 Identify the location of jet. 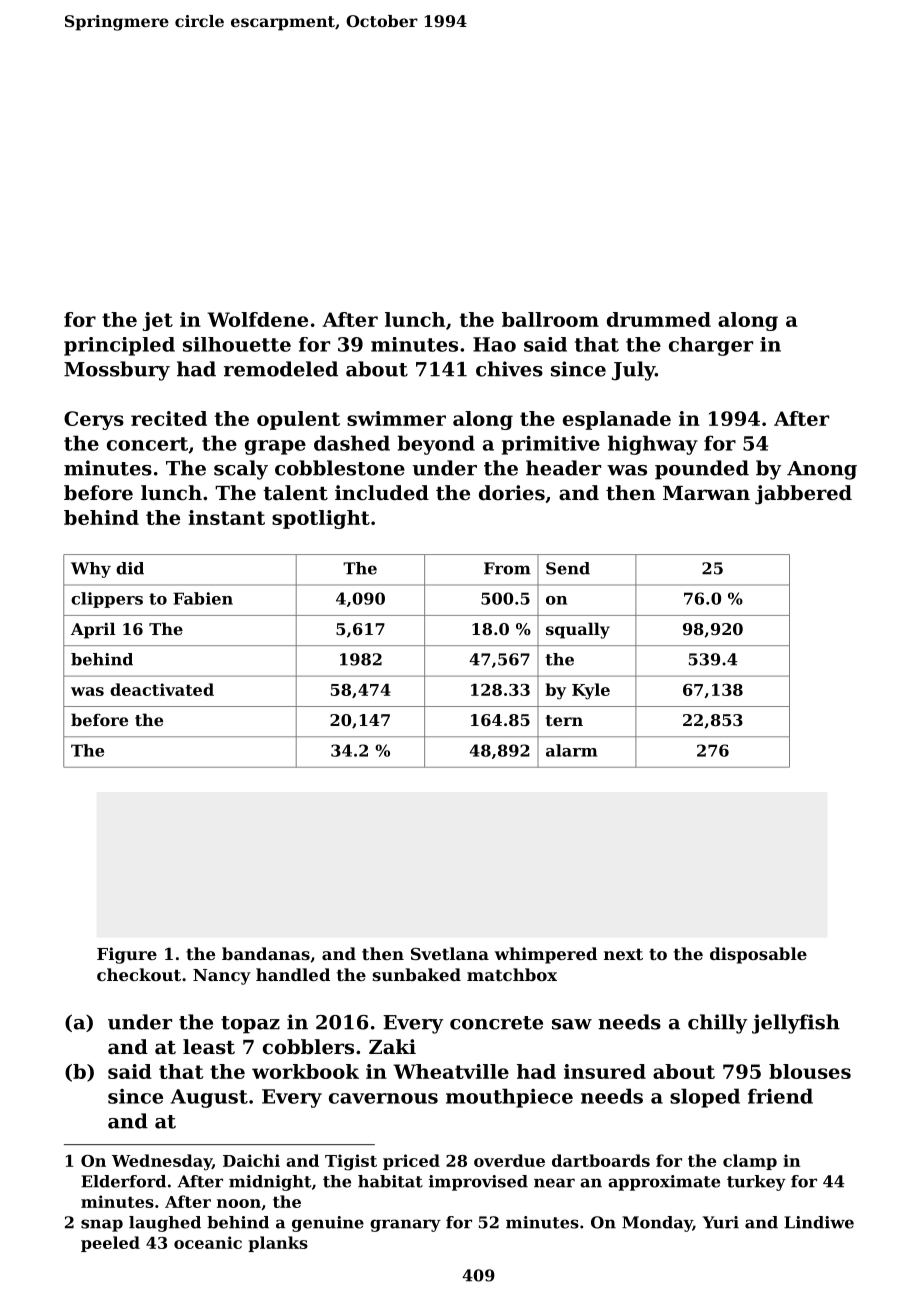
(158, 321).
